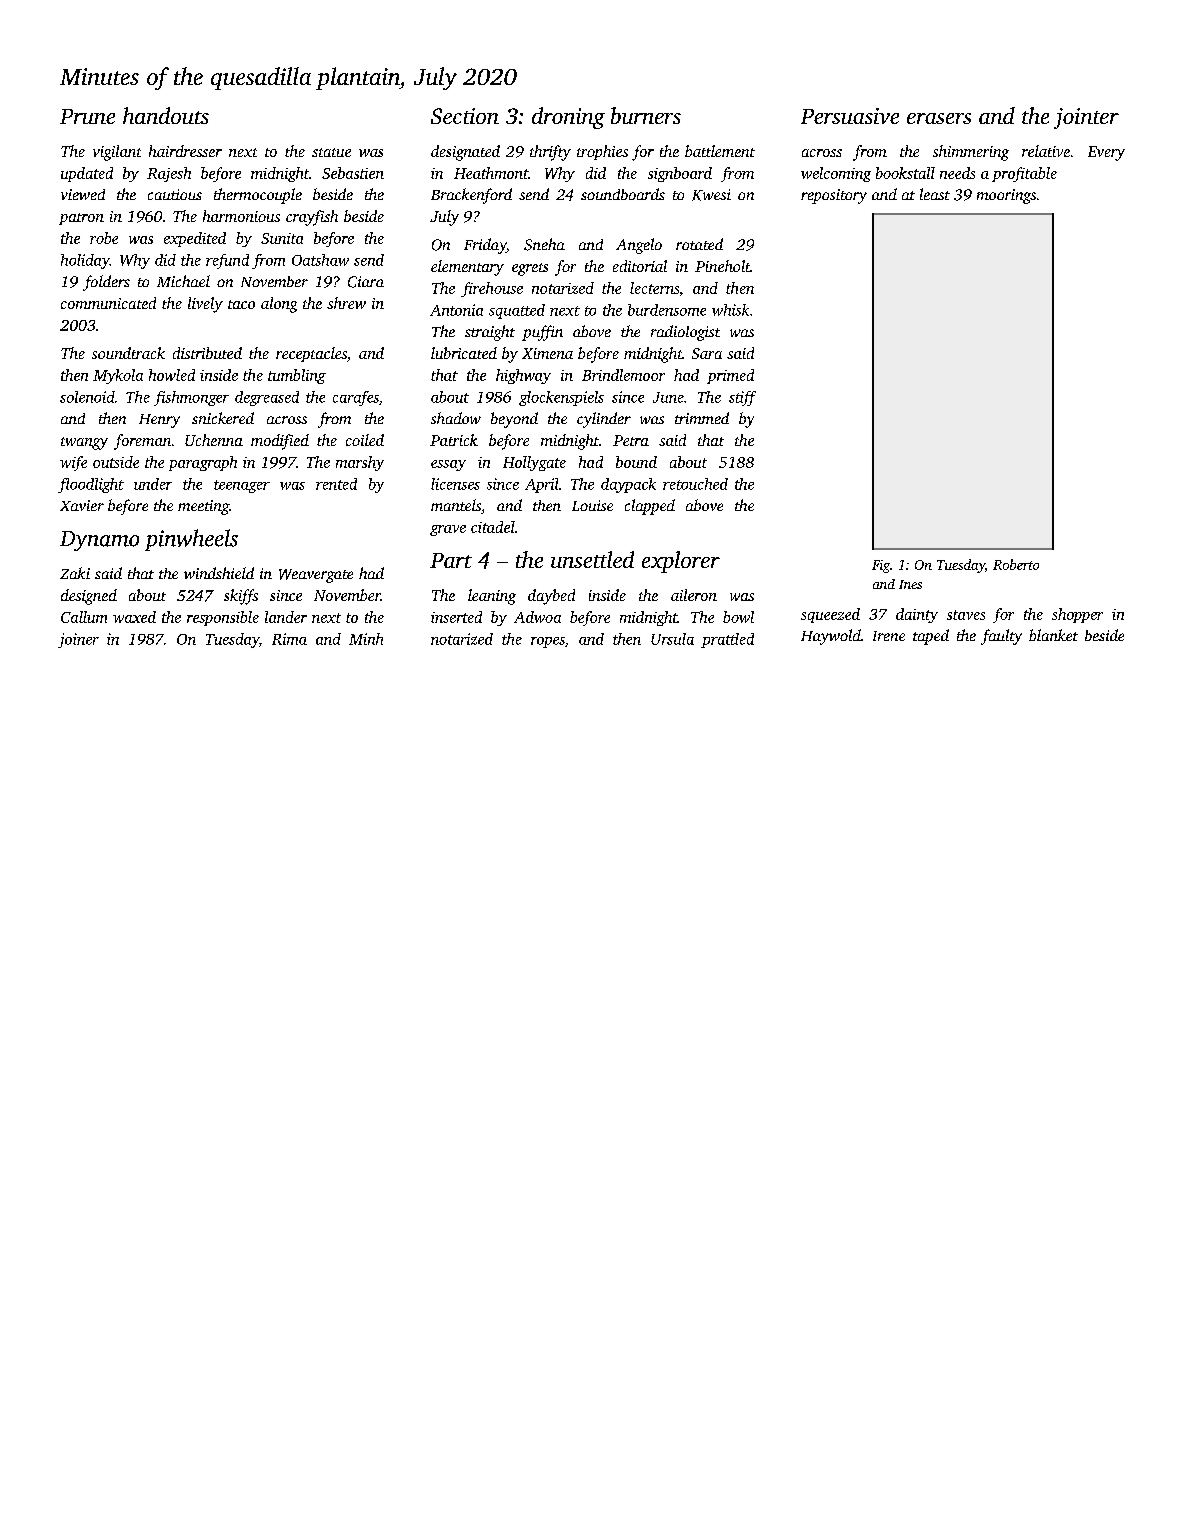 The image size is (1185, 1534). Describe the element at coordinates (939, 118) in the screenshot. I see `erasers` at that location.
